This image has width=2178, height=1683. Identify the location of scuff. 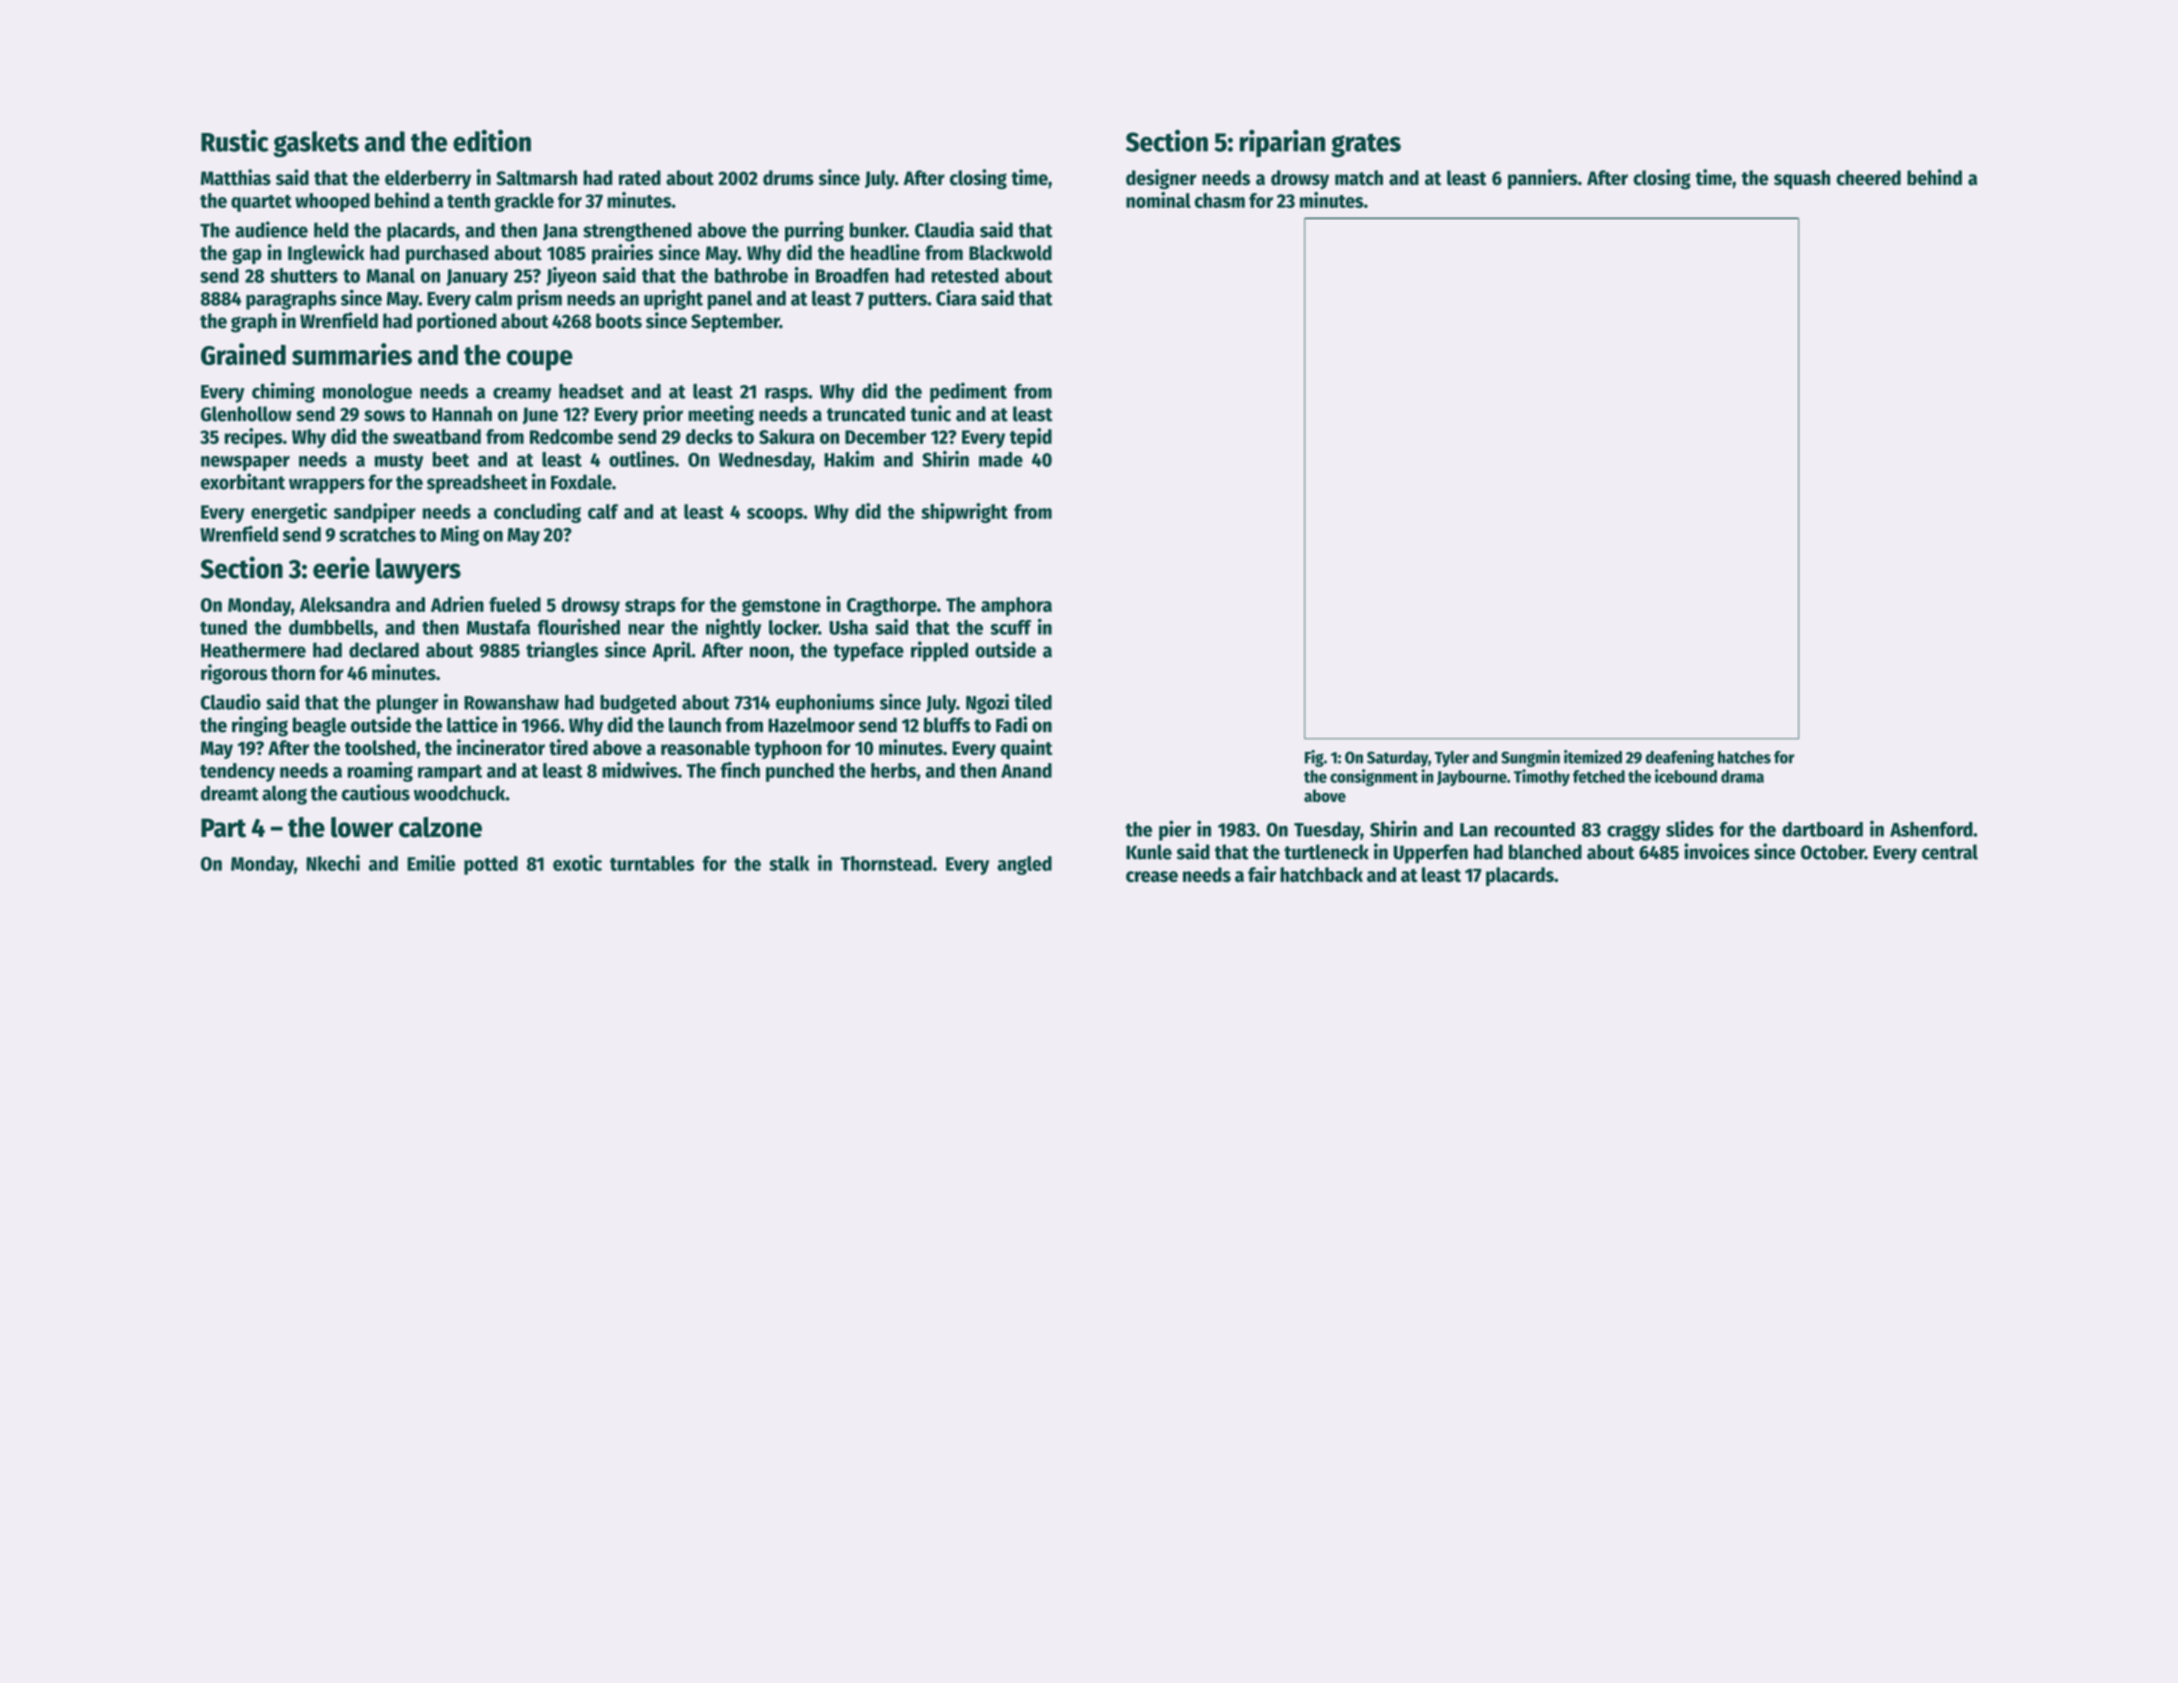
(1011, 627).
